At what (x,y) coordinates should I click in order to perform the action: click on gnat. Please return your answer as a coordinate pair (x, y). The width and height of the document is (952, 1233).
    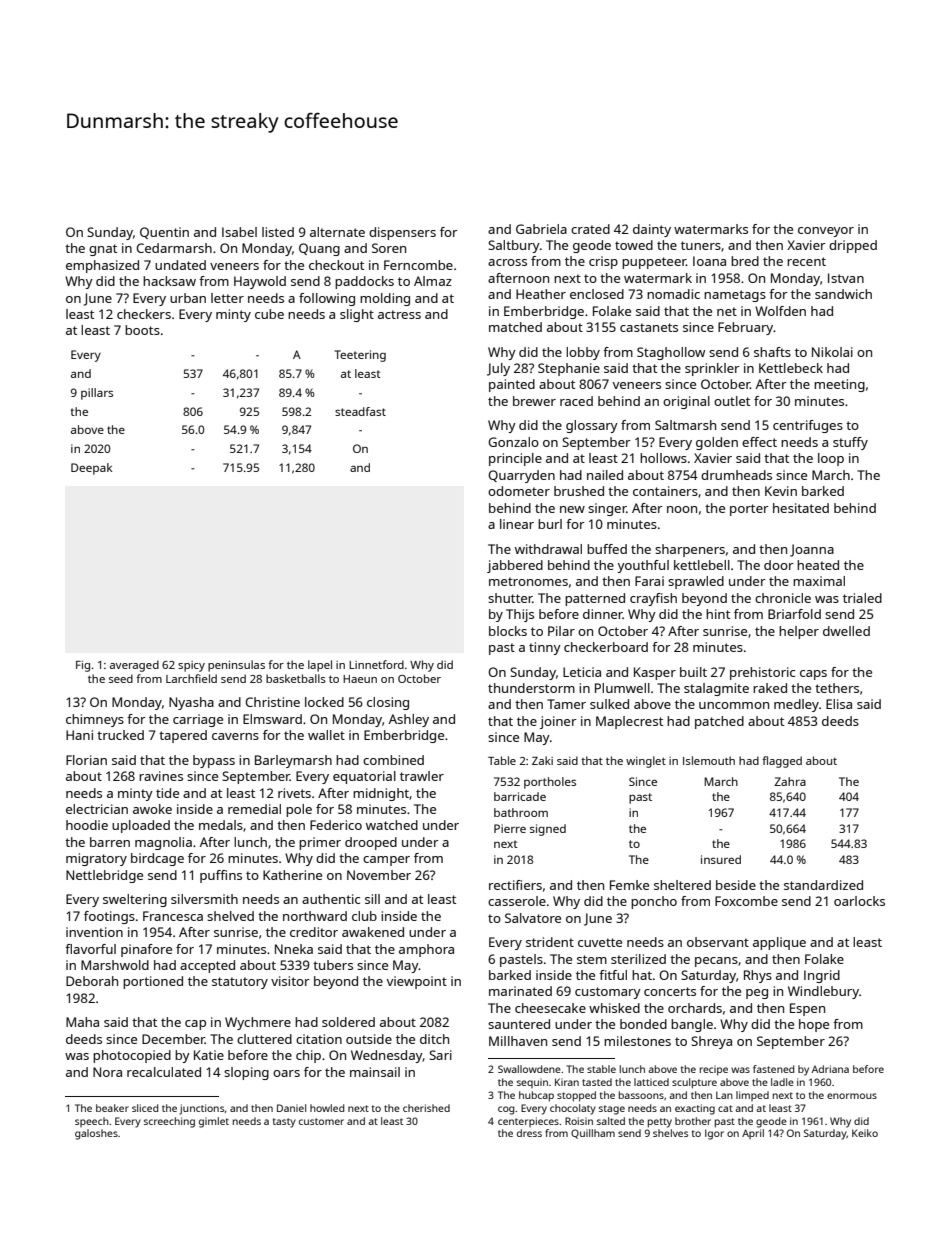
    Looking at the image, I should click on (103, 250).
